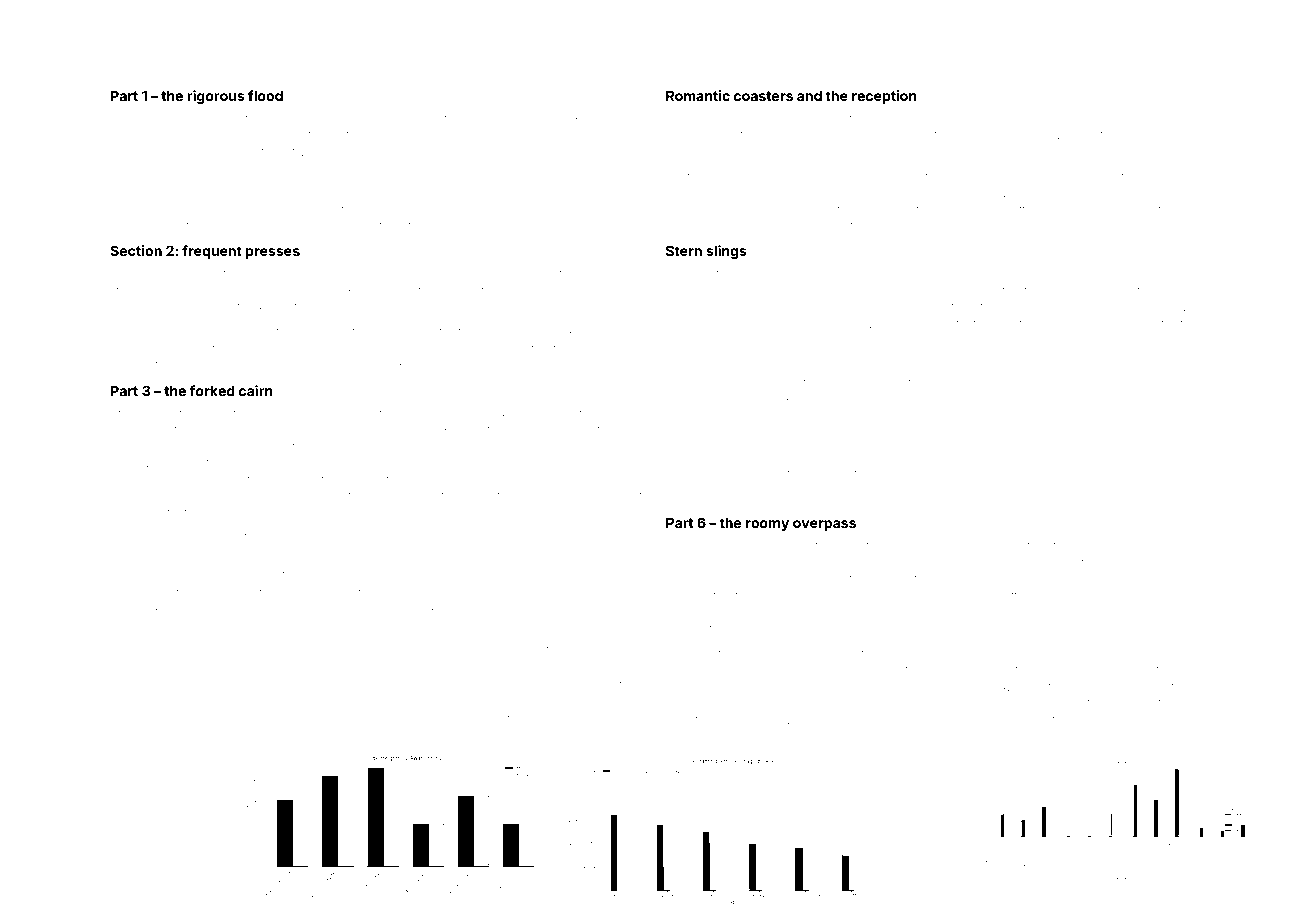 Image resolution: width=1308 pixels, height=924 pixels. Describe the element at coordinates (216, 97) in the screenshot. I see `rigorous` at that location.
